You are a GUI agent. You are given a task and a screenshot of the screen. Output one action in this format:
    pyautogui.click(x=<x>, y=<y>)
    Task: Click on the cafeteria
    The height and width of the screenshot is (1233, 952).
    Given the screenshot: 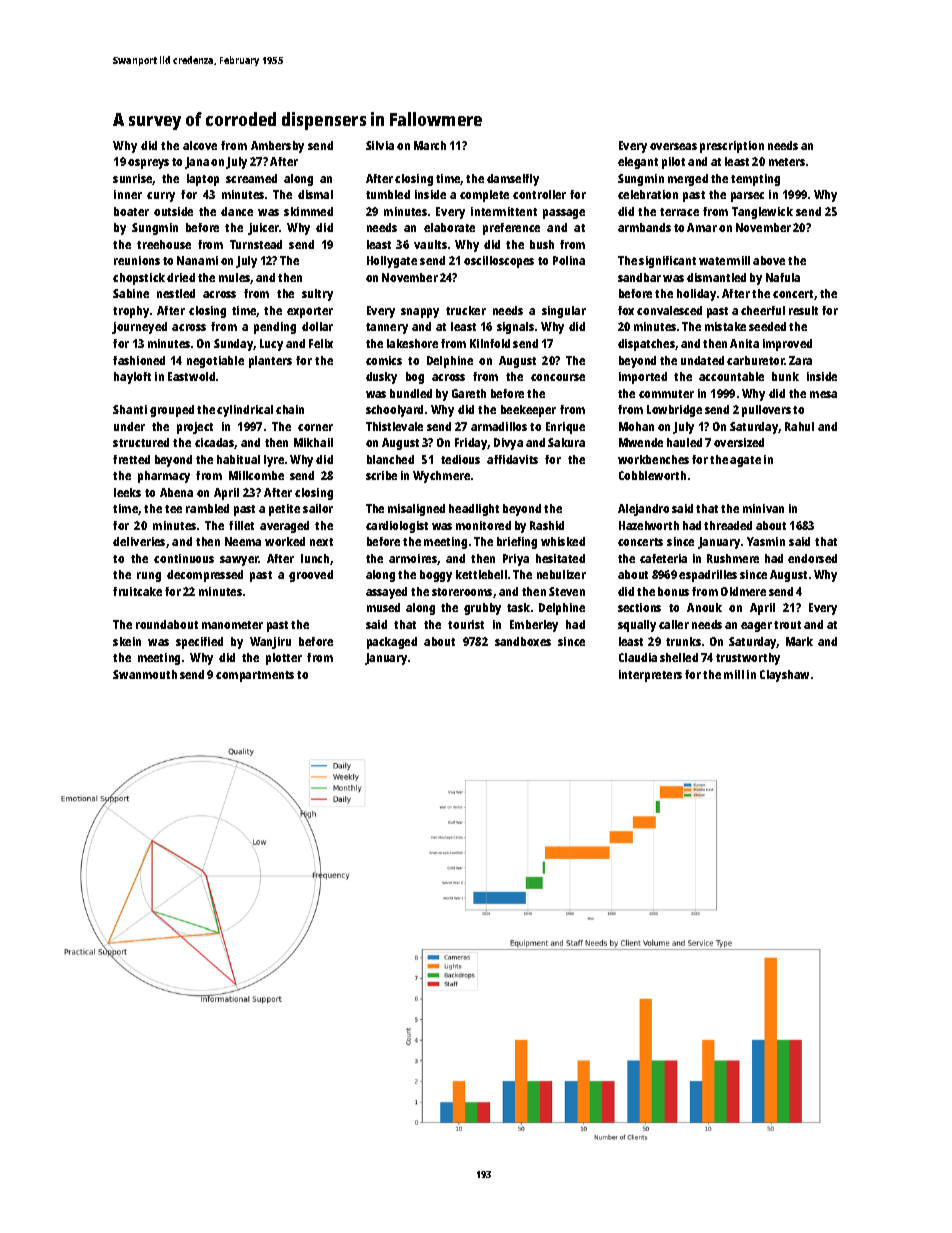 What is the action you would take?
    pyautogui.click(x=663, y=558)
